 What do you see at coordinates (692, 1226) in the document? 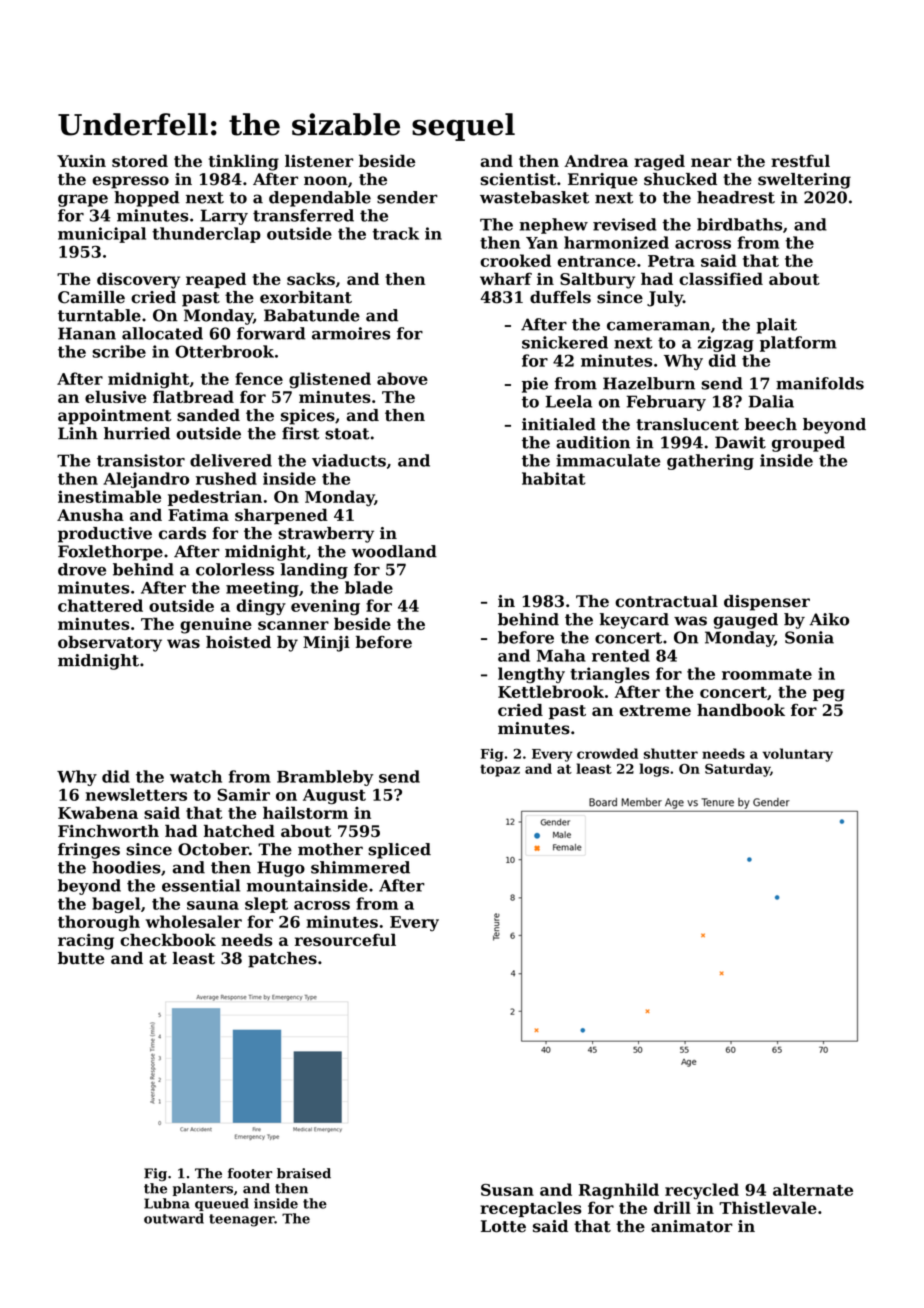
I see `animator` at bounding box center [692, 1226].
